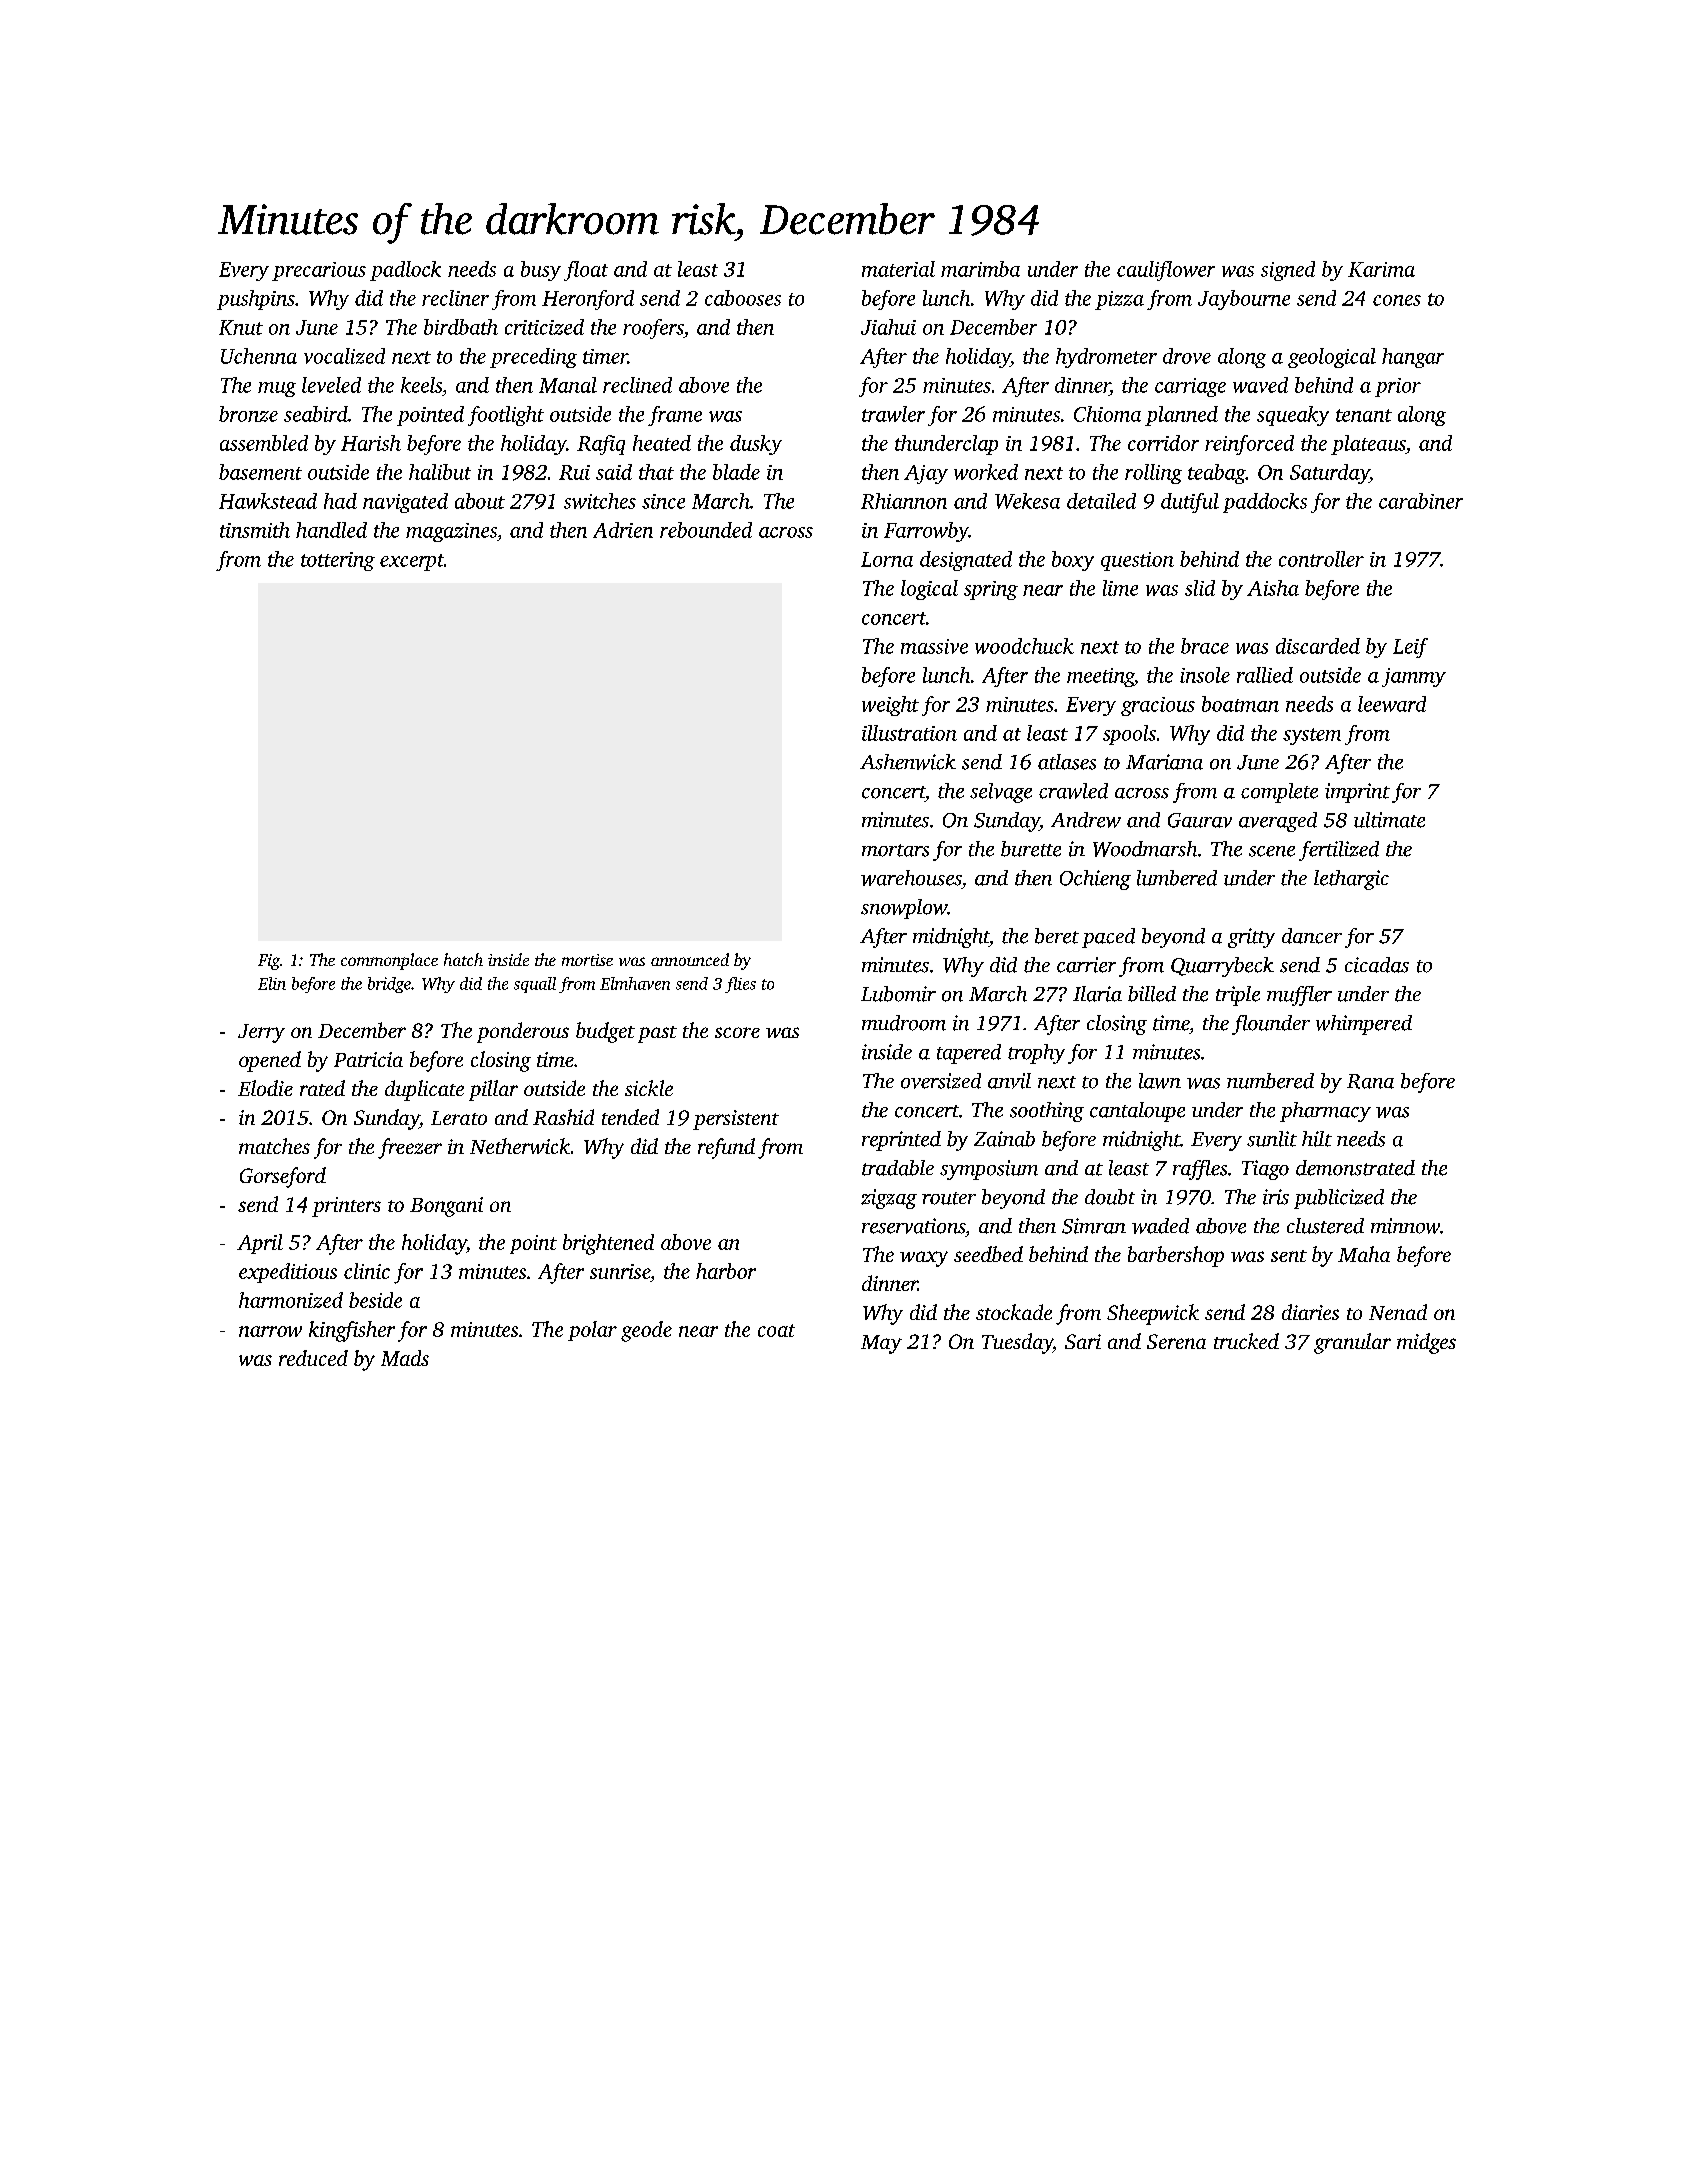  Describe the element at coordinates (1160, 1081) in the image. I see `lawn` at that location.
